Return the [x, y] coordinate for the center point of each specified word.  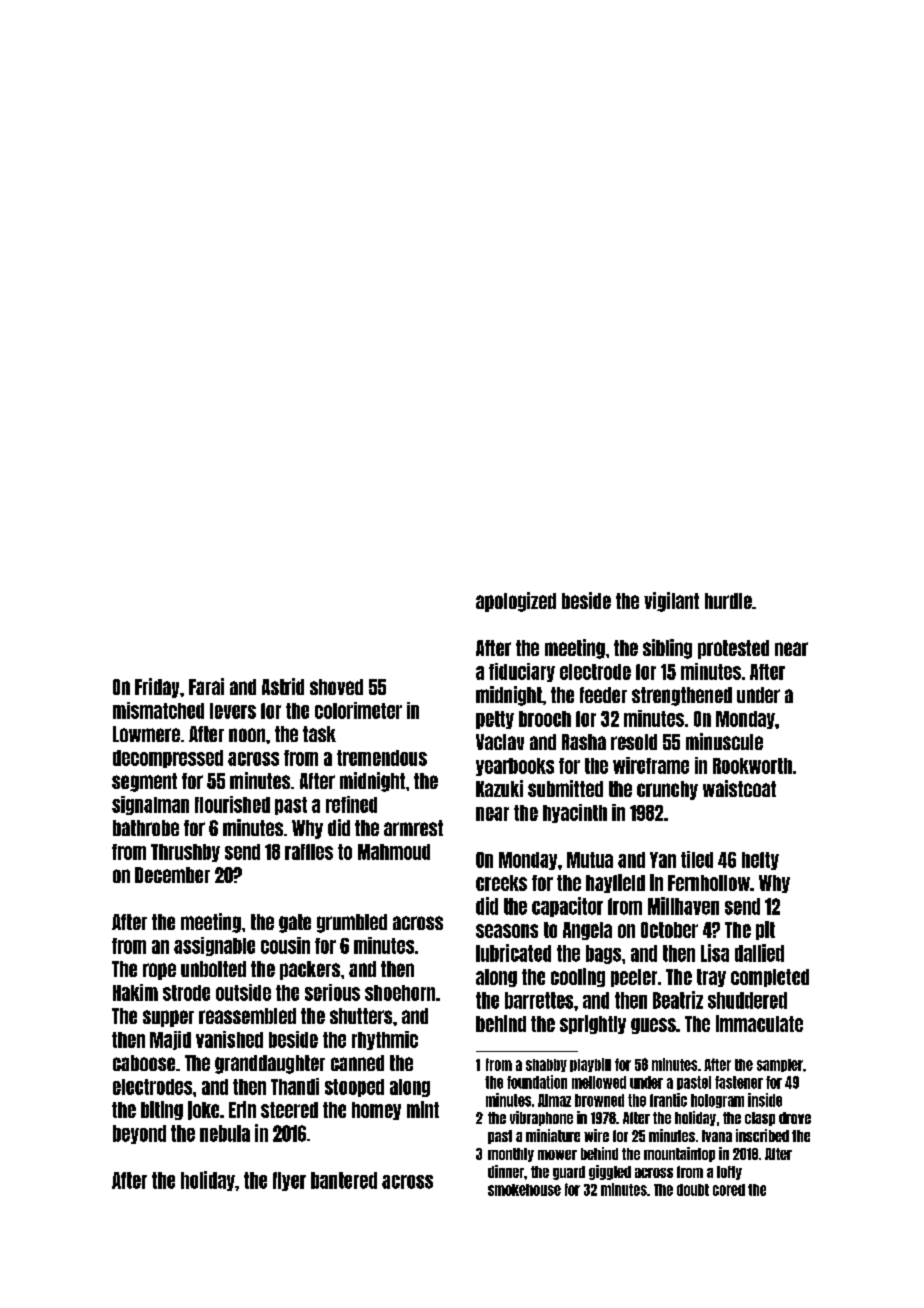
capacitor [567, 907]
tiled [697, 859]
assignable [214, 946]
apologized [516, 602]
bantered [344, 1180]
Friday [157, 688]
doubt [693, 1190]
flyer [289, 1181]
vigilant [671, 602]
